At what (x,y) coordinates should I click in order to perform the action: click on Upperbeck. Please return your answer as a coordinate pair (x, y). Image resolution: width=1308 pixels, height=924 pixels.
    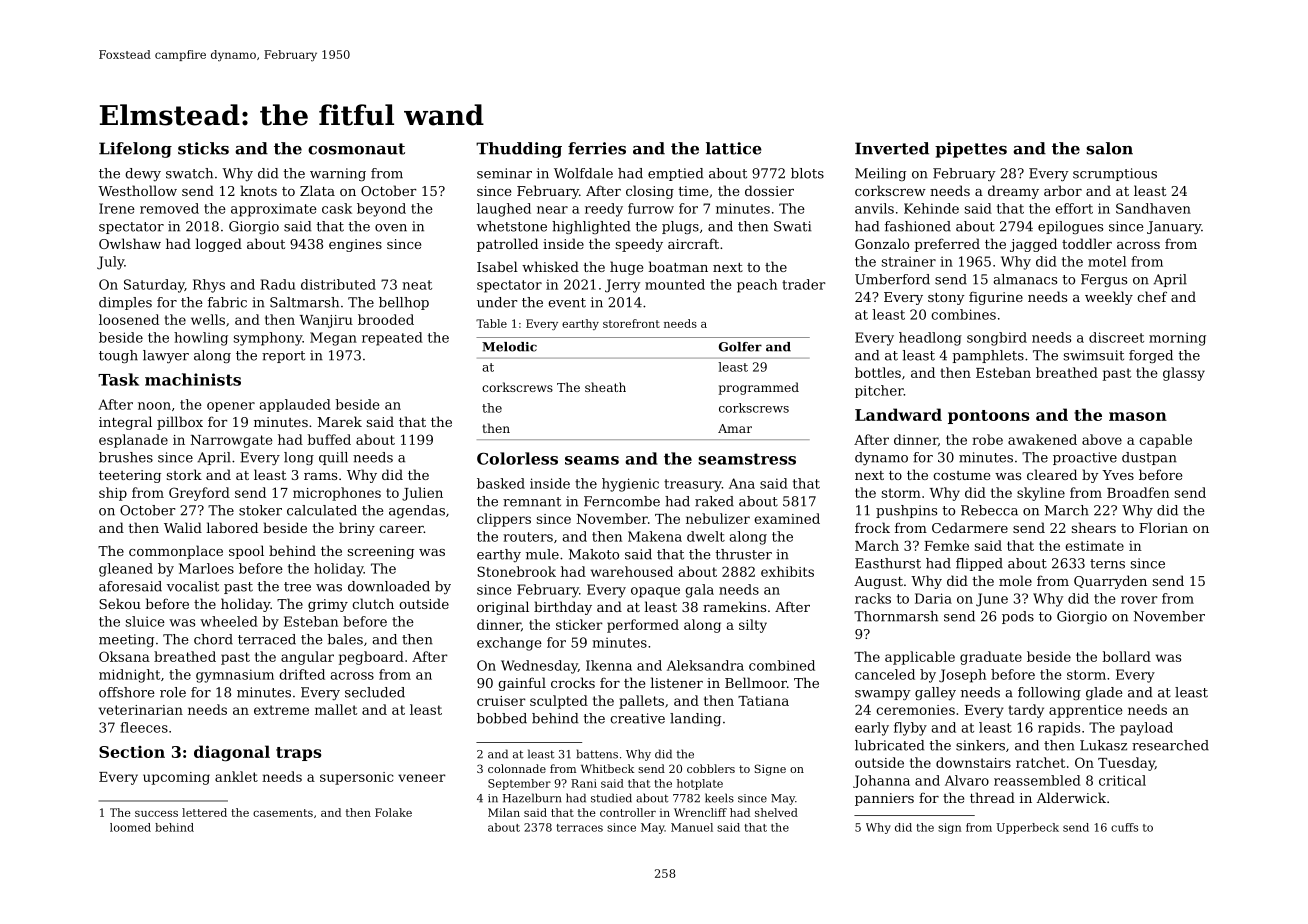
    Looking at the image, I should click on (1027, 828).
